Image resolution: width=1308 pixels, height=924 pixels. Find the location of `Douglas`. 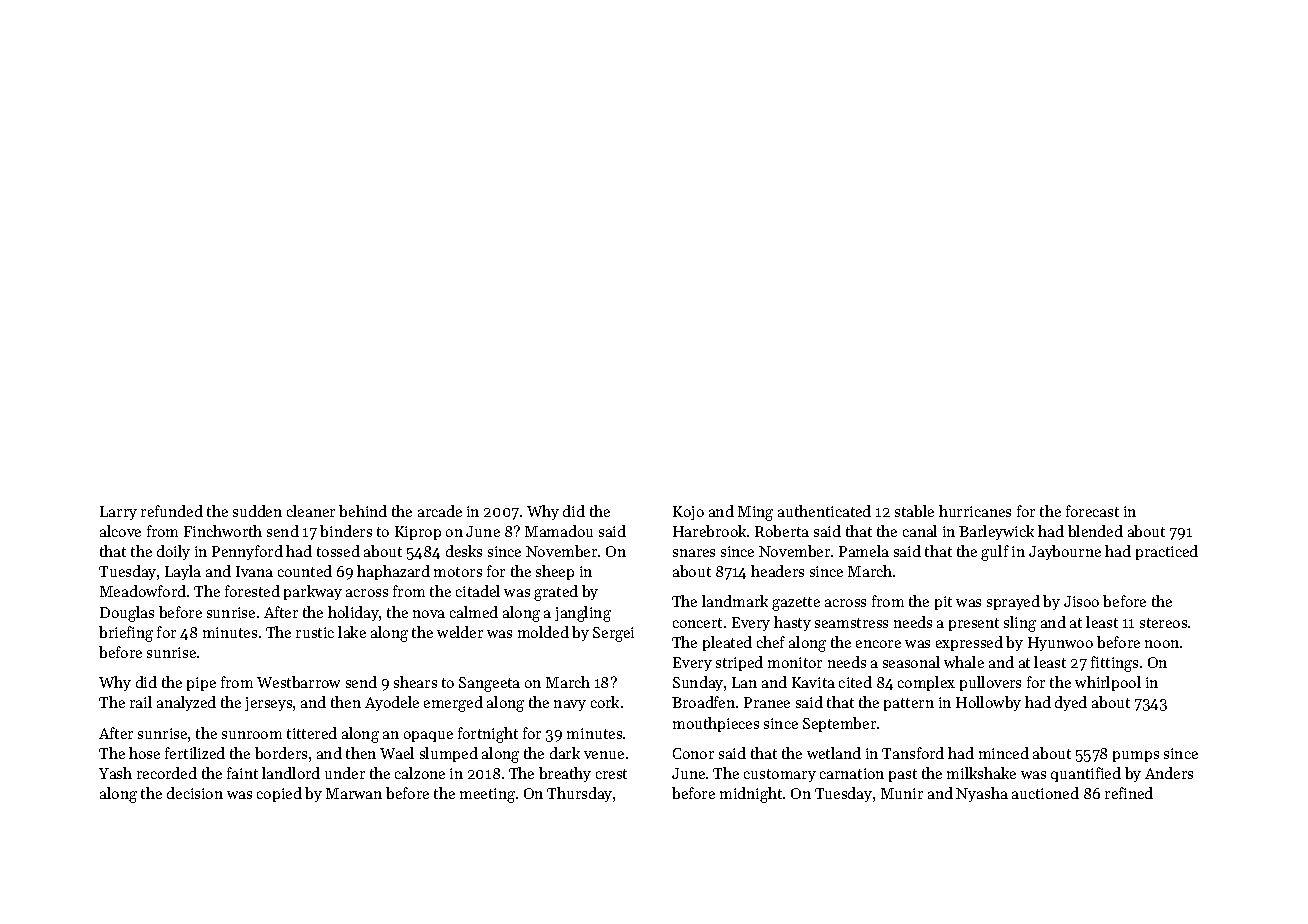

Douglas is located at coordinates (127, 614).
